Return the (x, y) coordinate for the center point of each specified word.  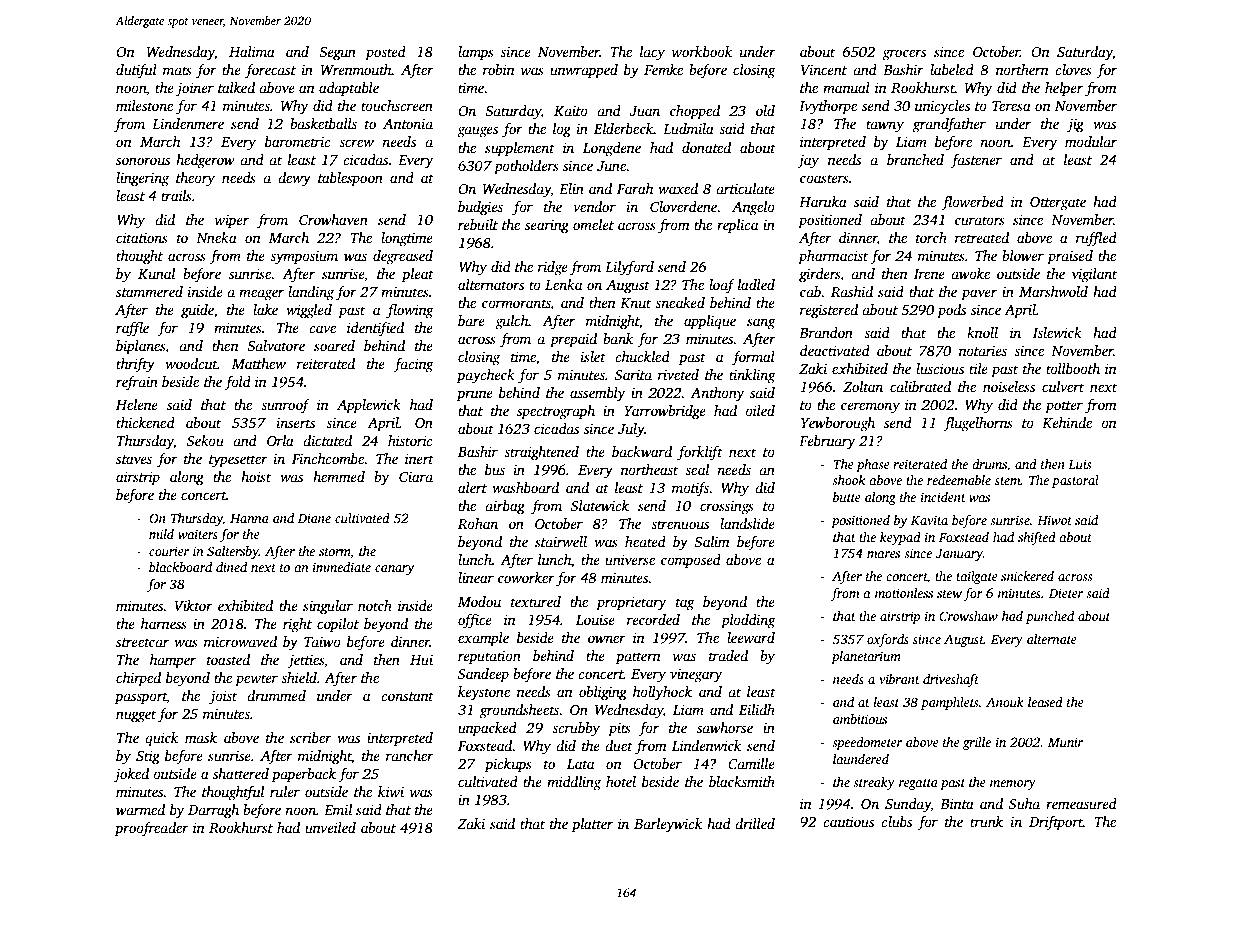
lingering (142, 179)
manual (846, 87)
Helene (137, 404)
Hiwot (1054, 520)
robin (499, 69)
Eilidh (757, 709)
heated (645, 541)
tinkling (752, 376)
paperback (304, 775)
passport (141, 698)
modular (1091, 141)
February (827, 442)
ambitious (860, 719)
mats (177, 70)
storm (335, 552)
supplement (520, 149)
